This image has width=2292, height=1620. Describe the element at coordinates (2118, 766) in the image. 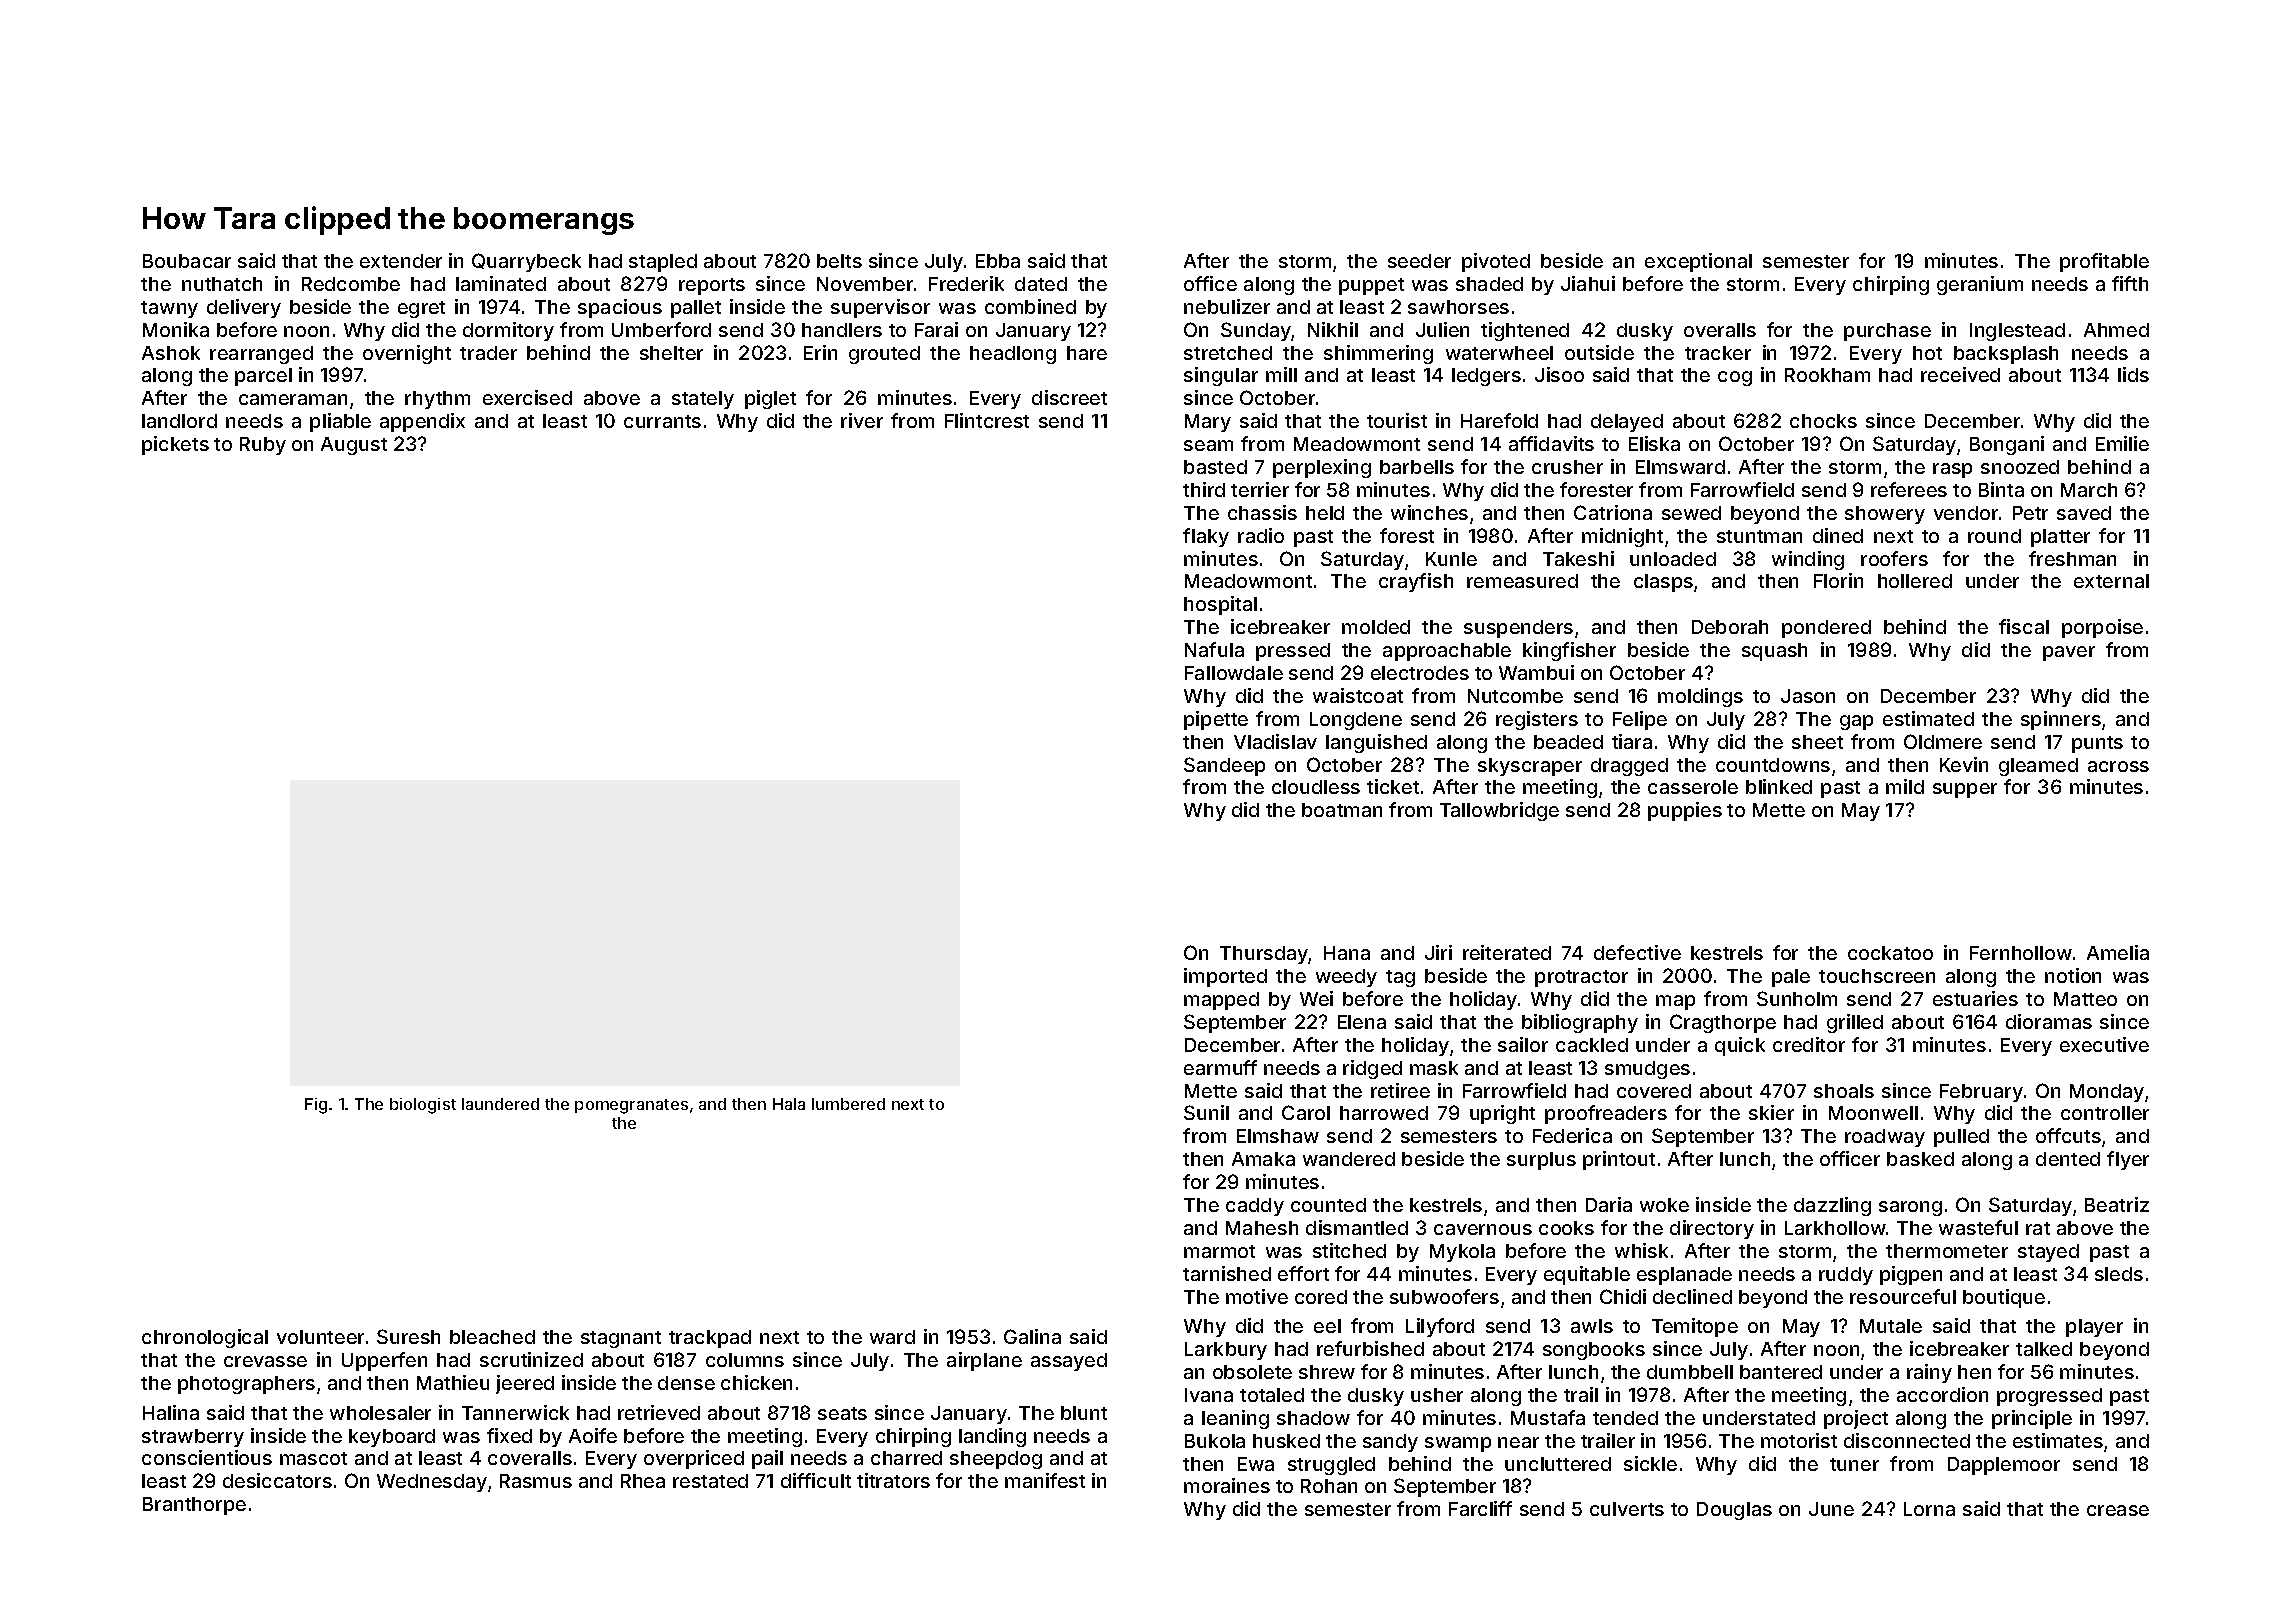

I see `across` at that location.
